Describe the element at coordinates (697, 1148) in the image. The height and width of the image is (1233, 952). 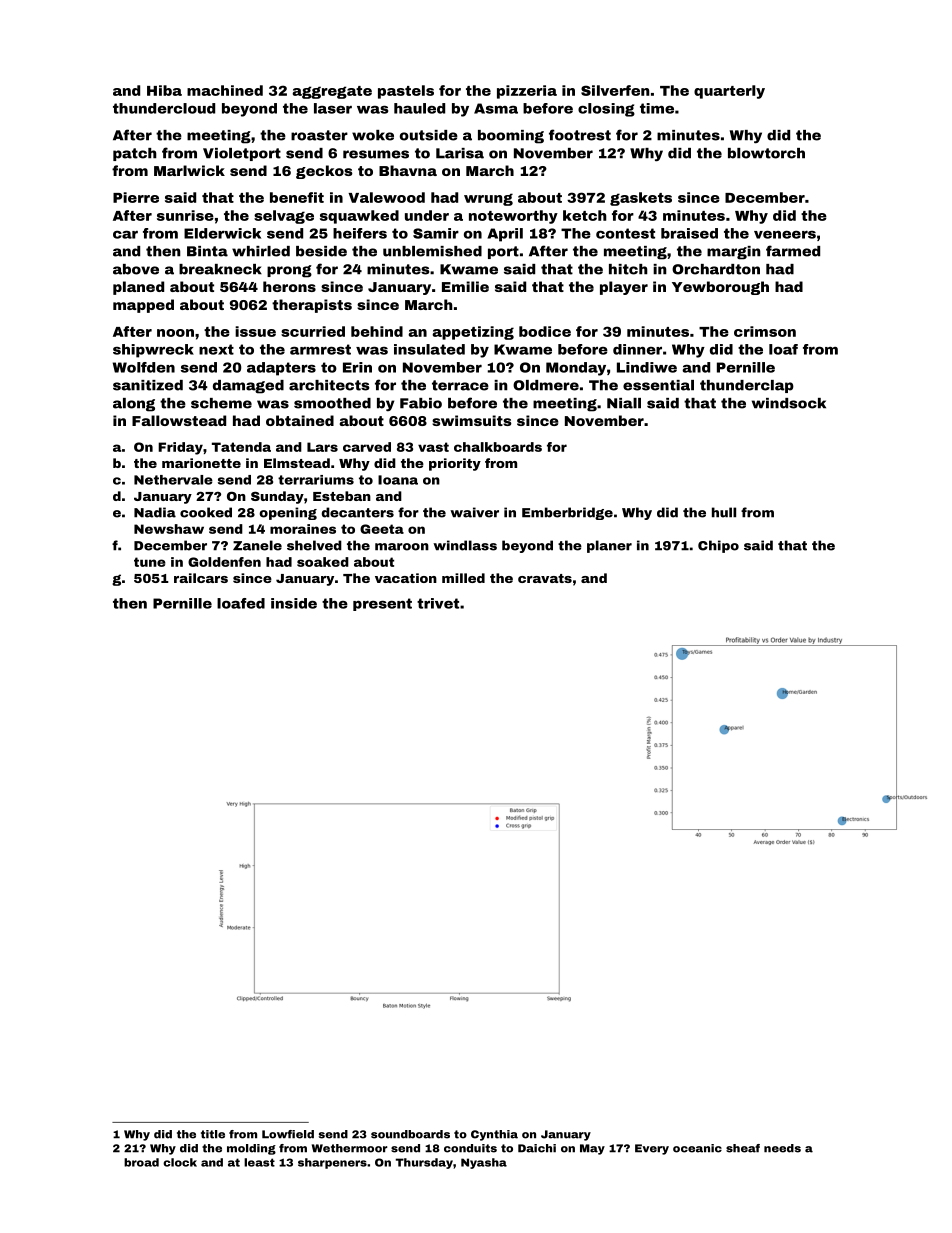
I see `oceanic` at that location.
